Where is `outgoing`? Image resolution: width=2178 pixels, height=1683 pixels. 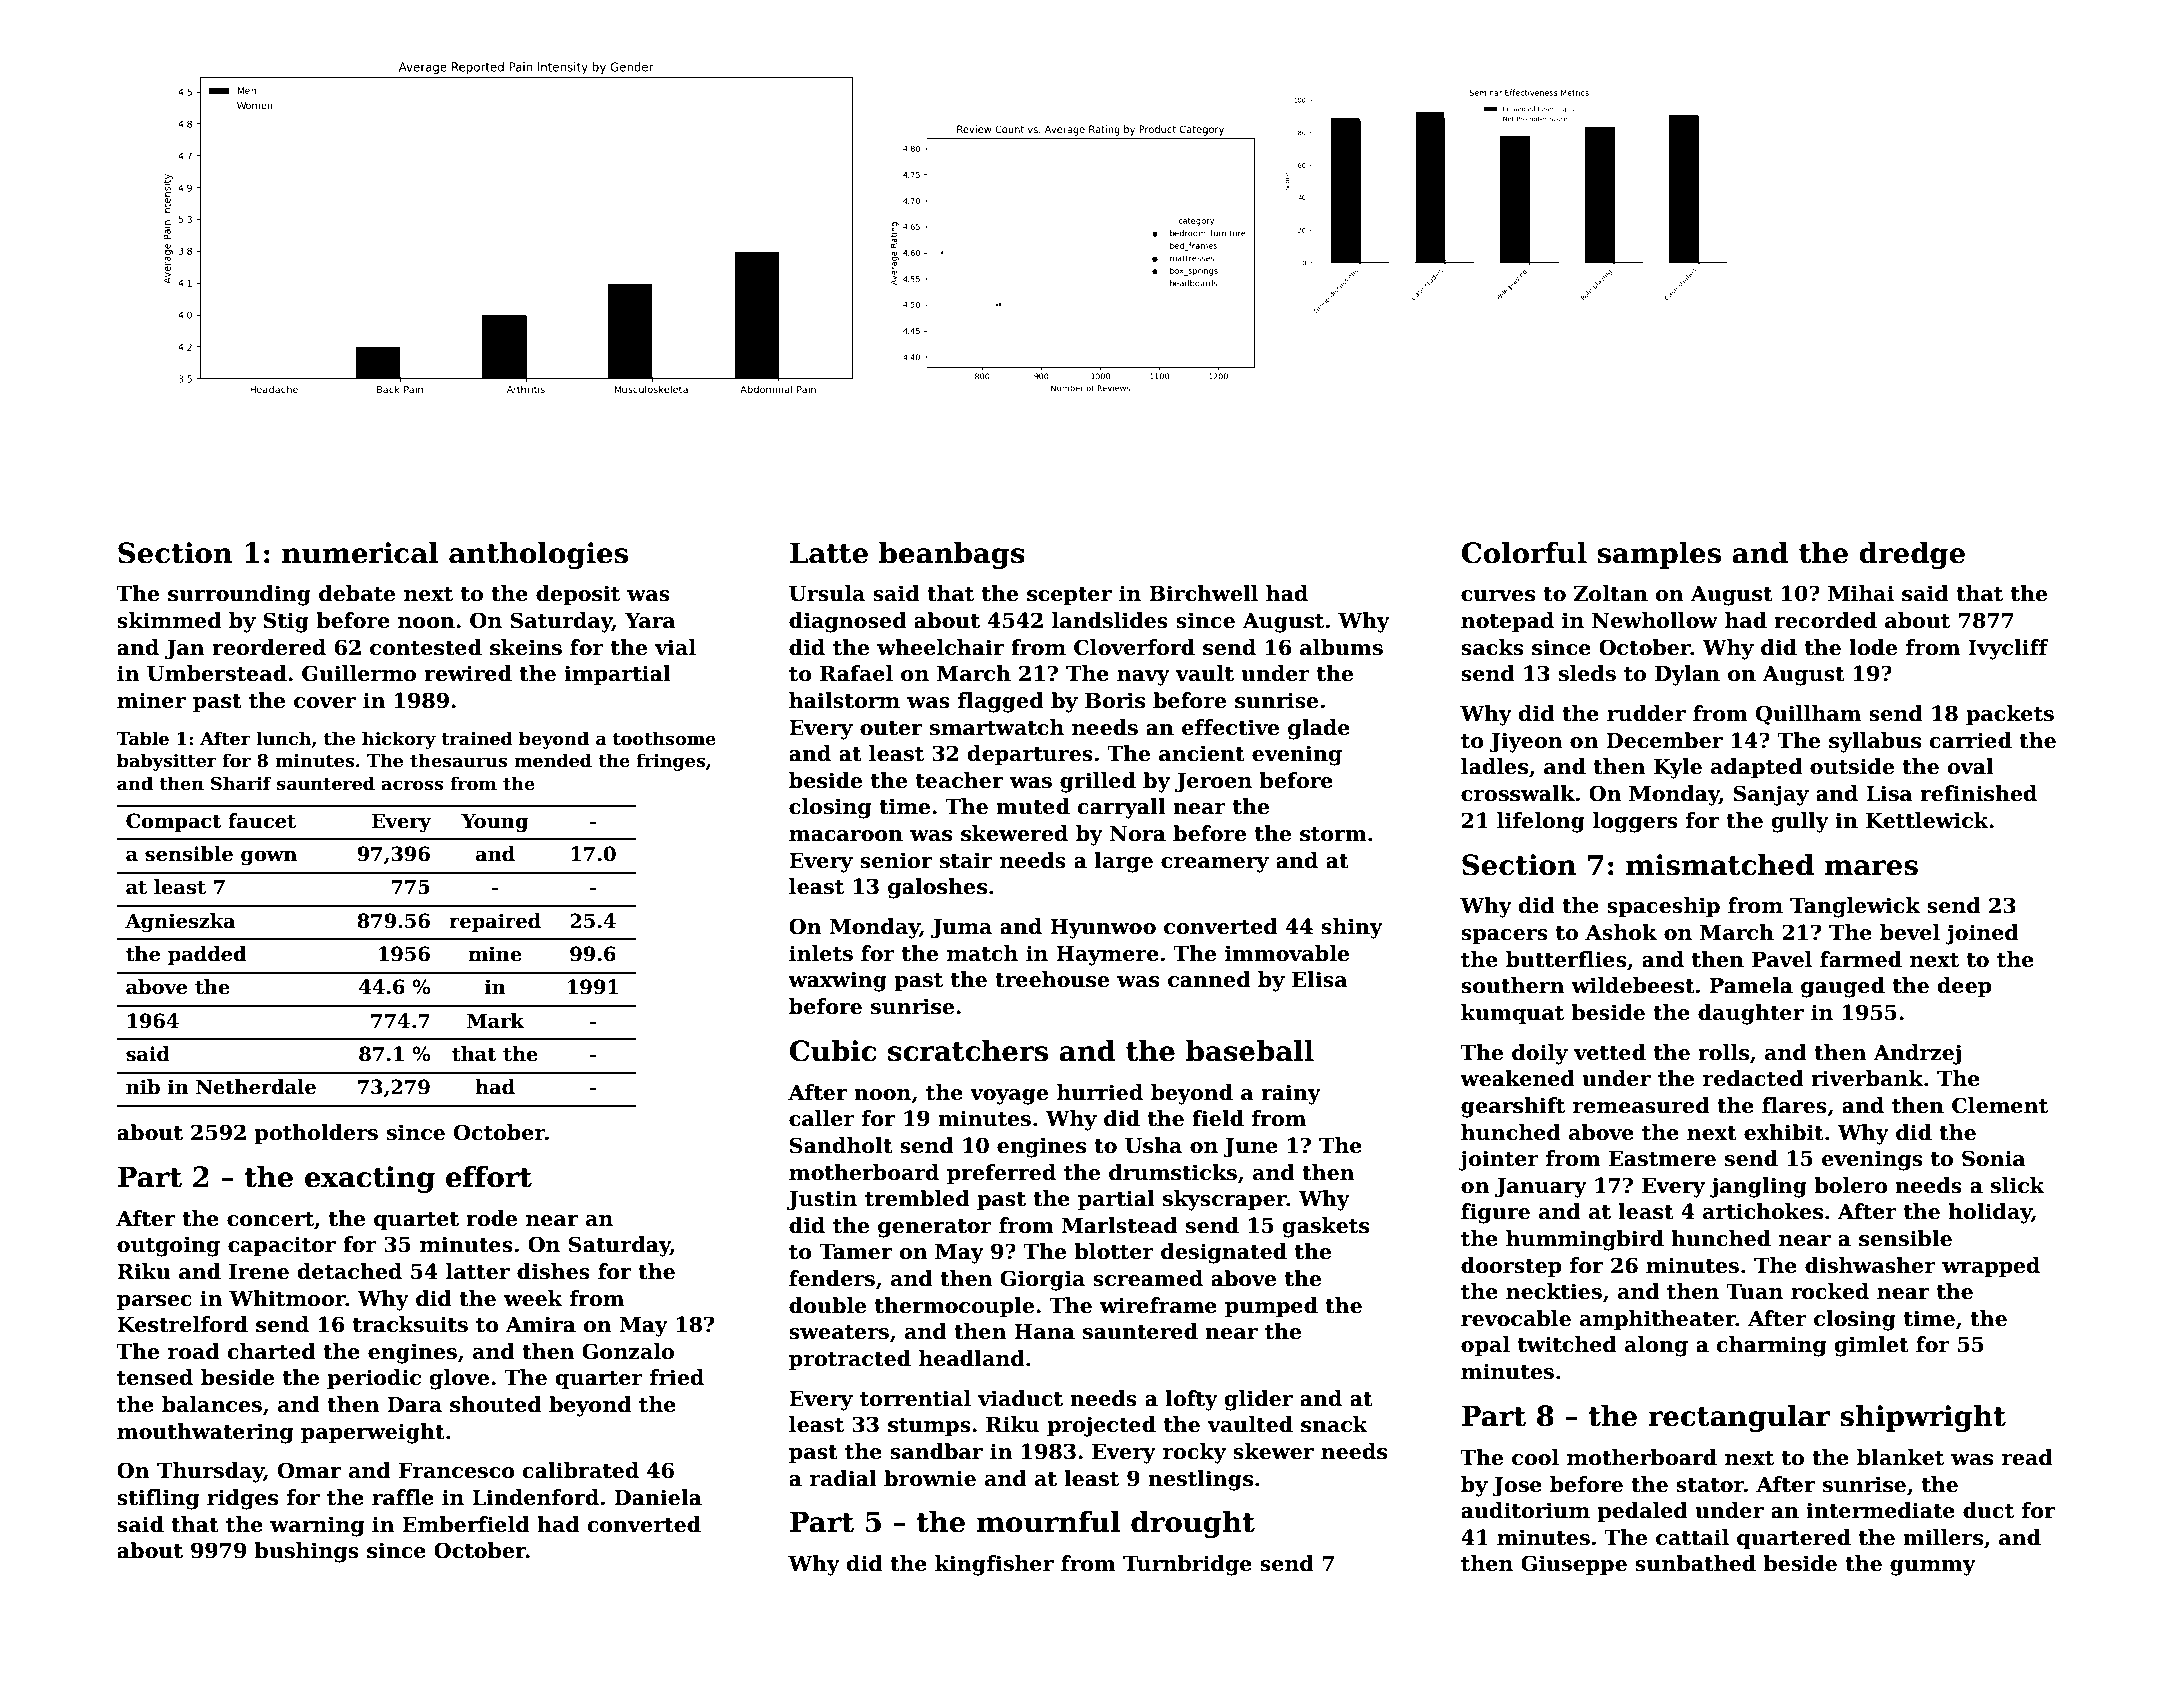 outgoing is located at coordinates (168, 1246).
